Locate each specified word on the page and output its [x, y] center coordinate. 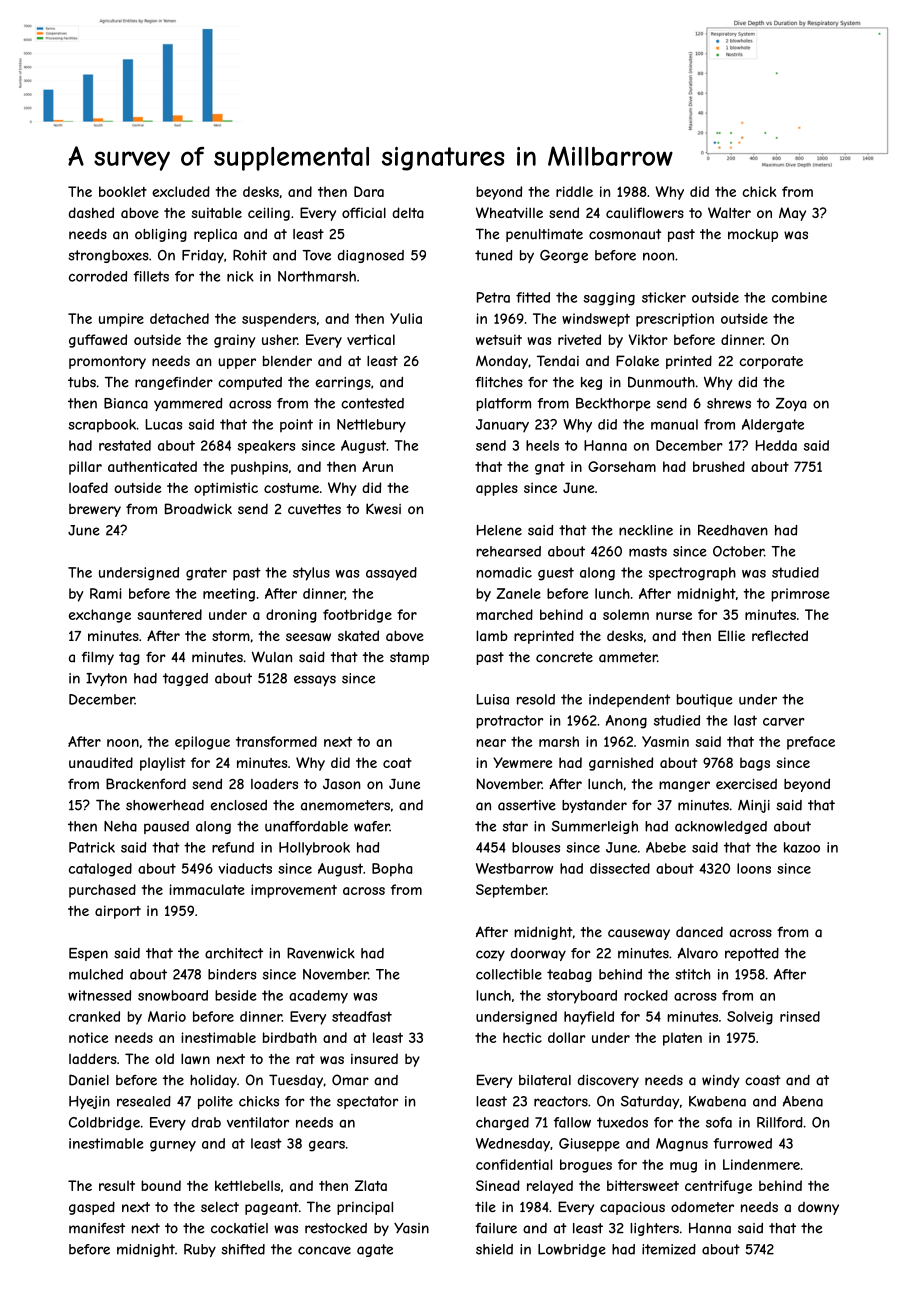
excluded [181, 191]
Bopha [392, 870]
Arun [377, 466]
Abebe [666, 847]
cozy [490, 955]
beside [235, 995]
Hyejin [89, 1102]
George [564, 256]
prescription [675, 320]
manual [674, 424]
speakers [266, 447]
